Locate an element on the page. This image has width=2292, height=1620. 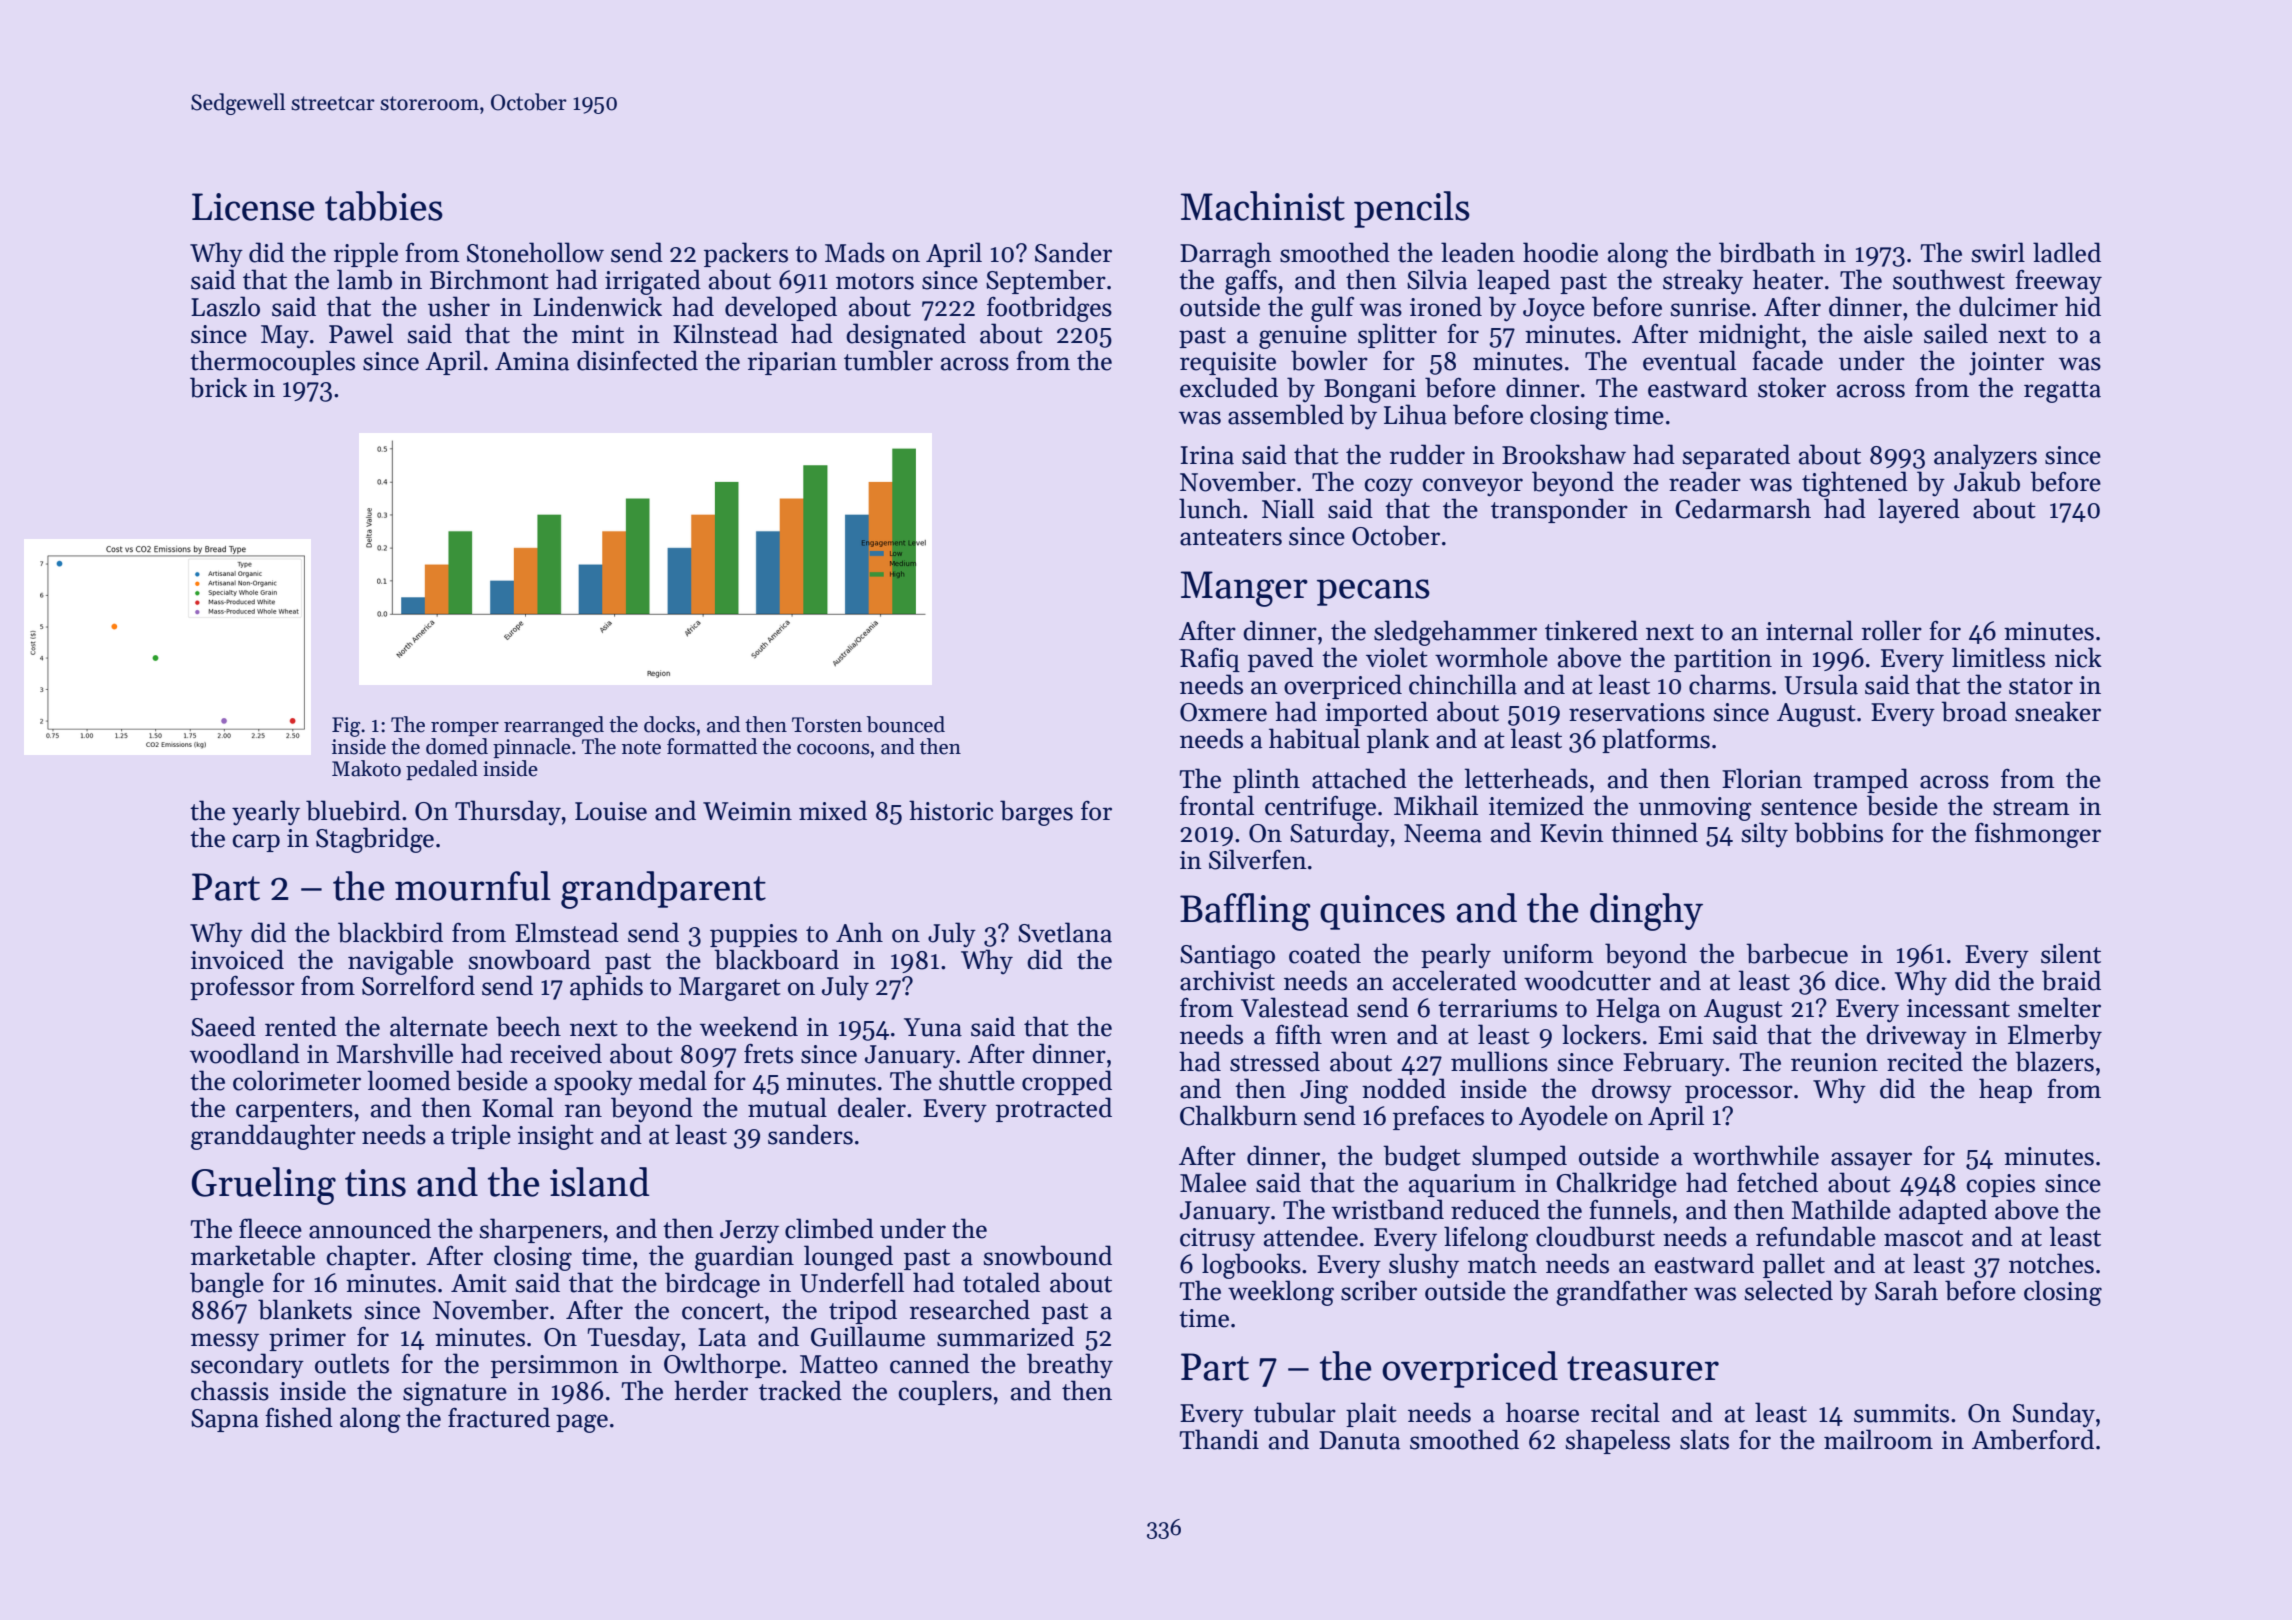
Darragh is located at coordinates (1226, 255).
